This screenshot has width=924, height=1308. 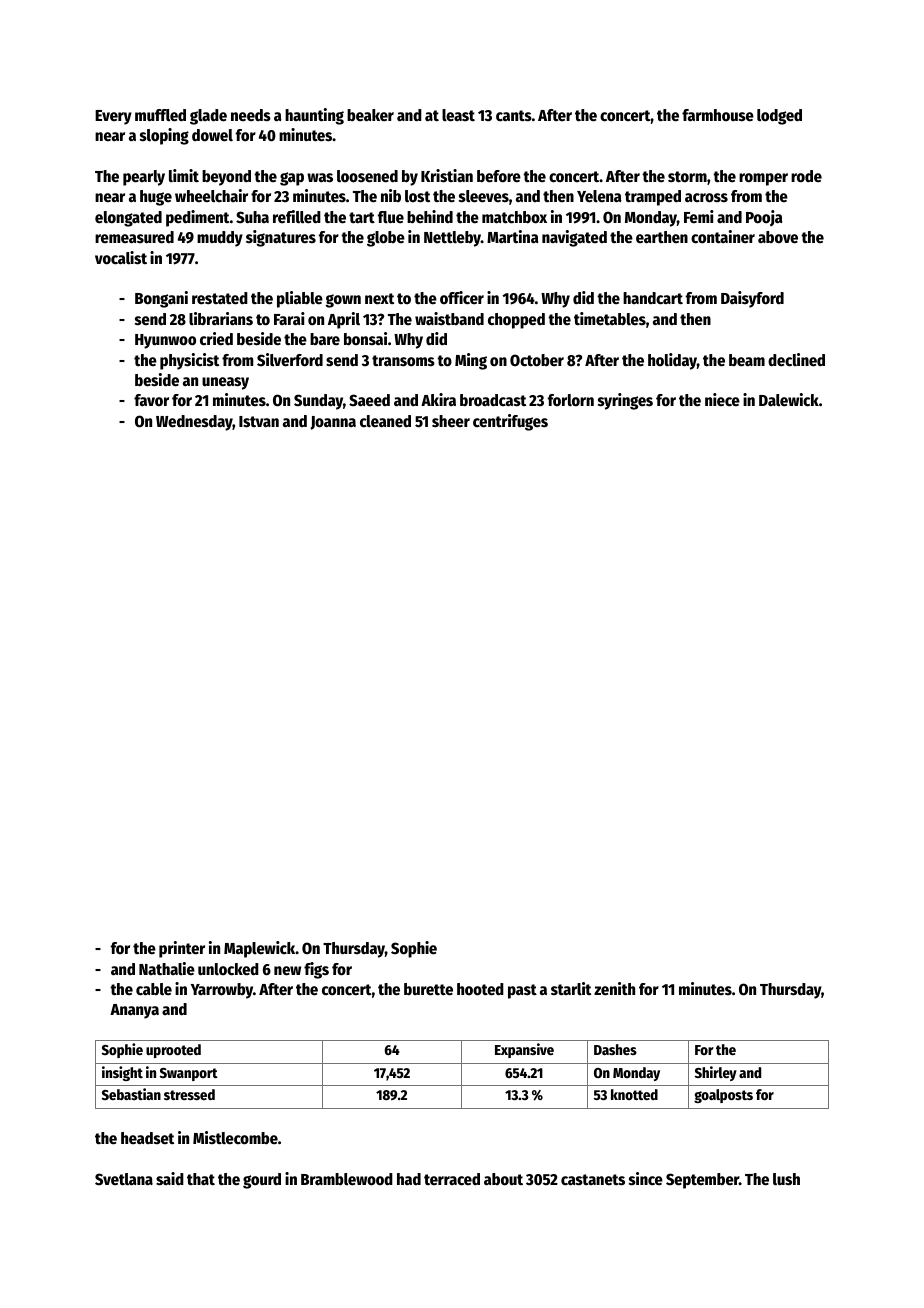 I want to click on tramped, so click(x=653, y=198).
